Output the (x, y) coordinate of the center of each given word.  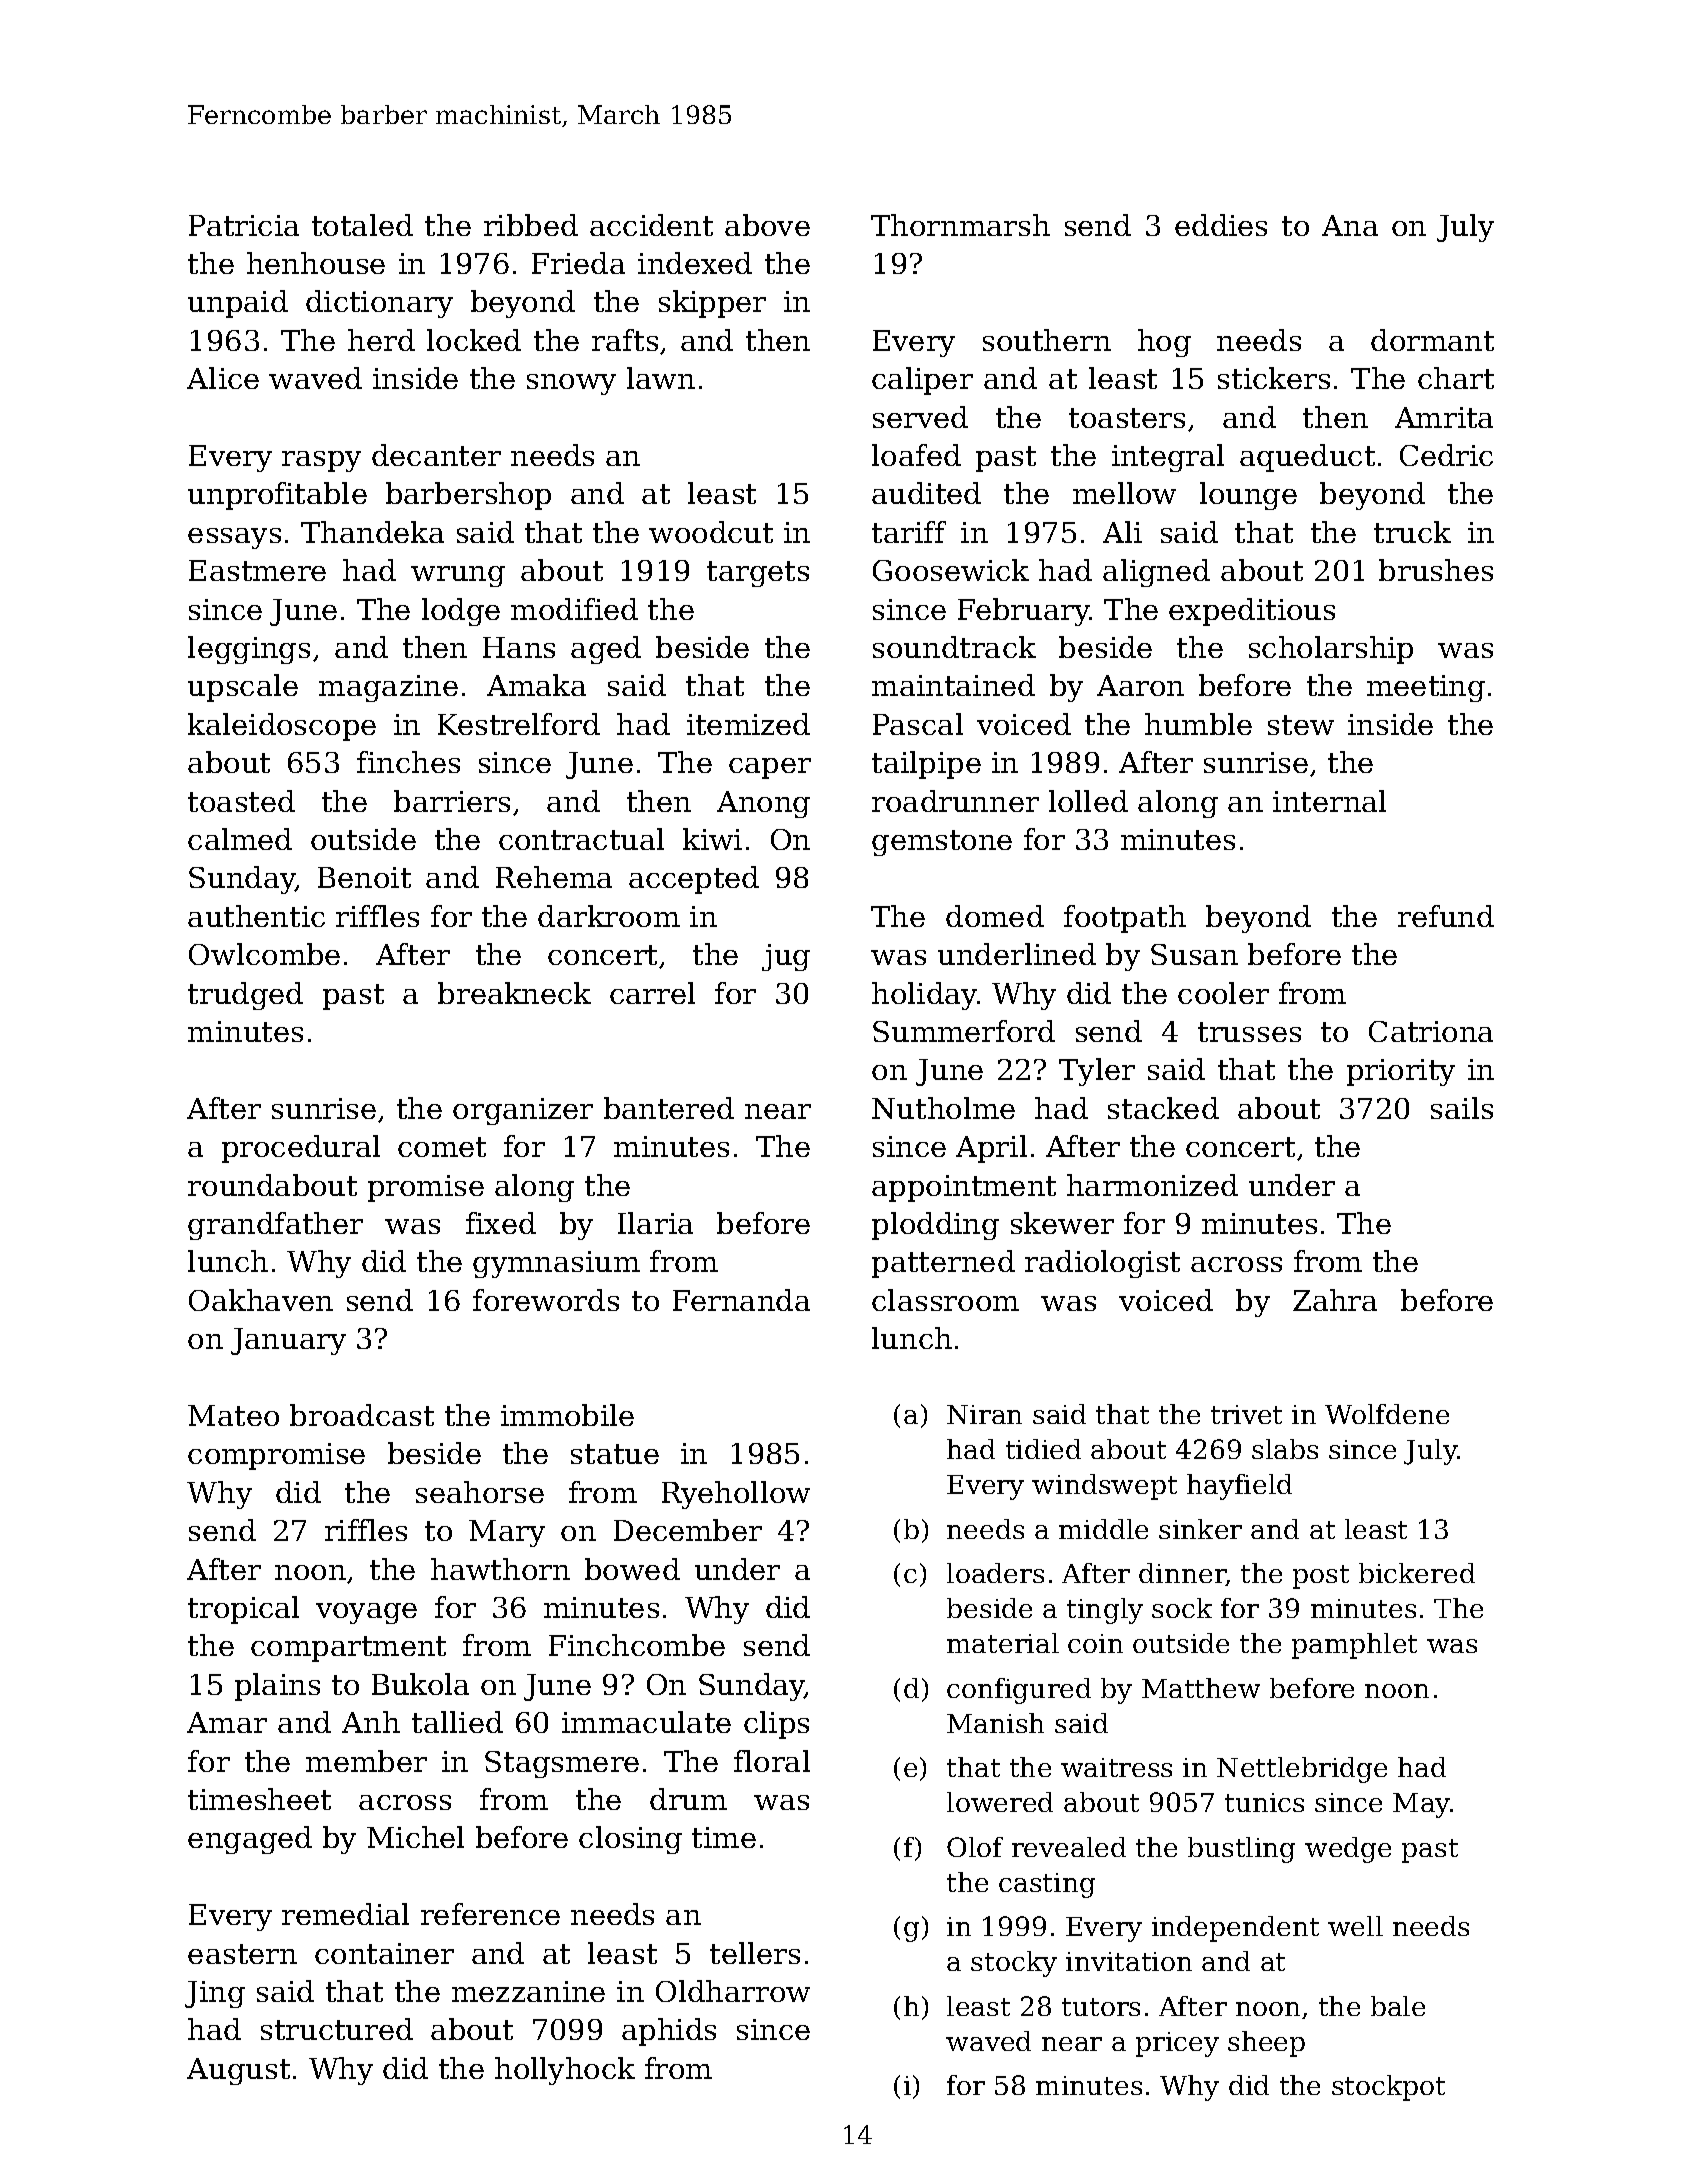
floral (772, 1761)
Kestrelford (519, 724)
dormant (1432, 340)
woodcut (711, 532)
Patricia (244, 225)
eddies (1221, 225)
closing (630, 1840)
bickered (1417, 1573)
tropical (243, 1610)
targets (758, 574)
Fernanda (741, 1300)
